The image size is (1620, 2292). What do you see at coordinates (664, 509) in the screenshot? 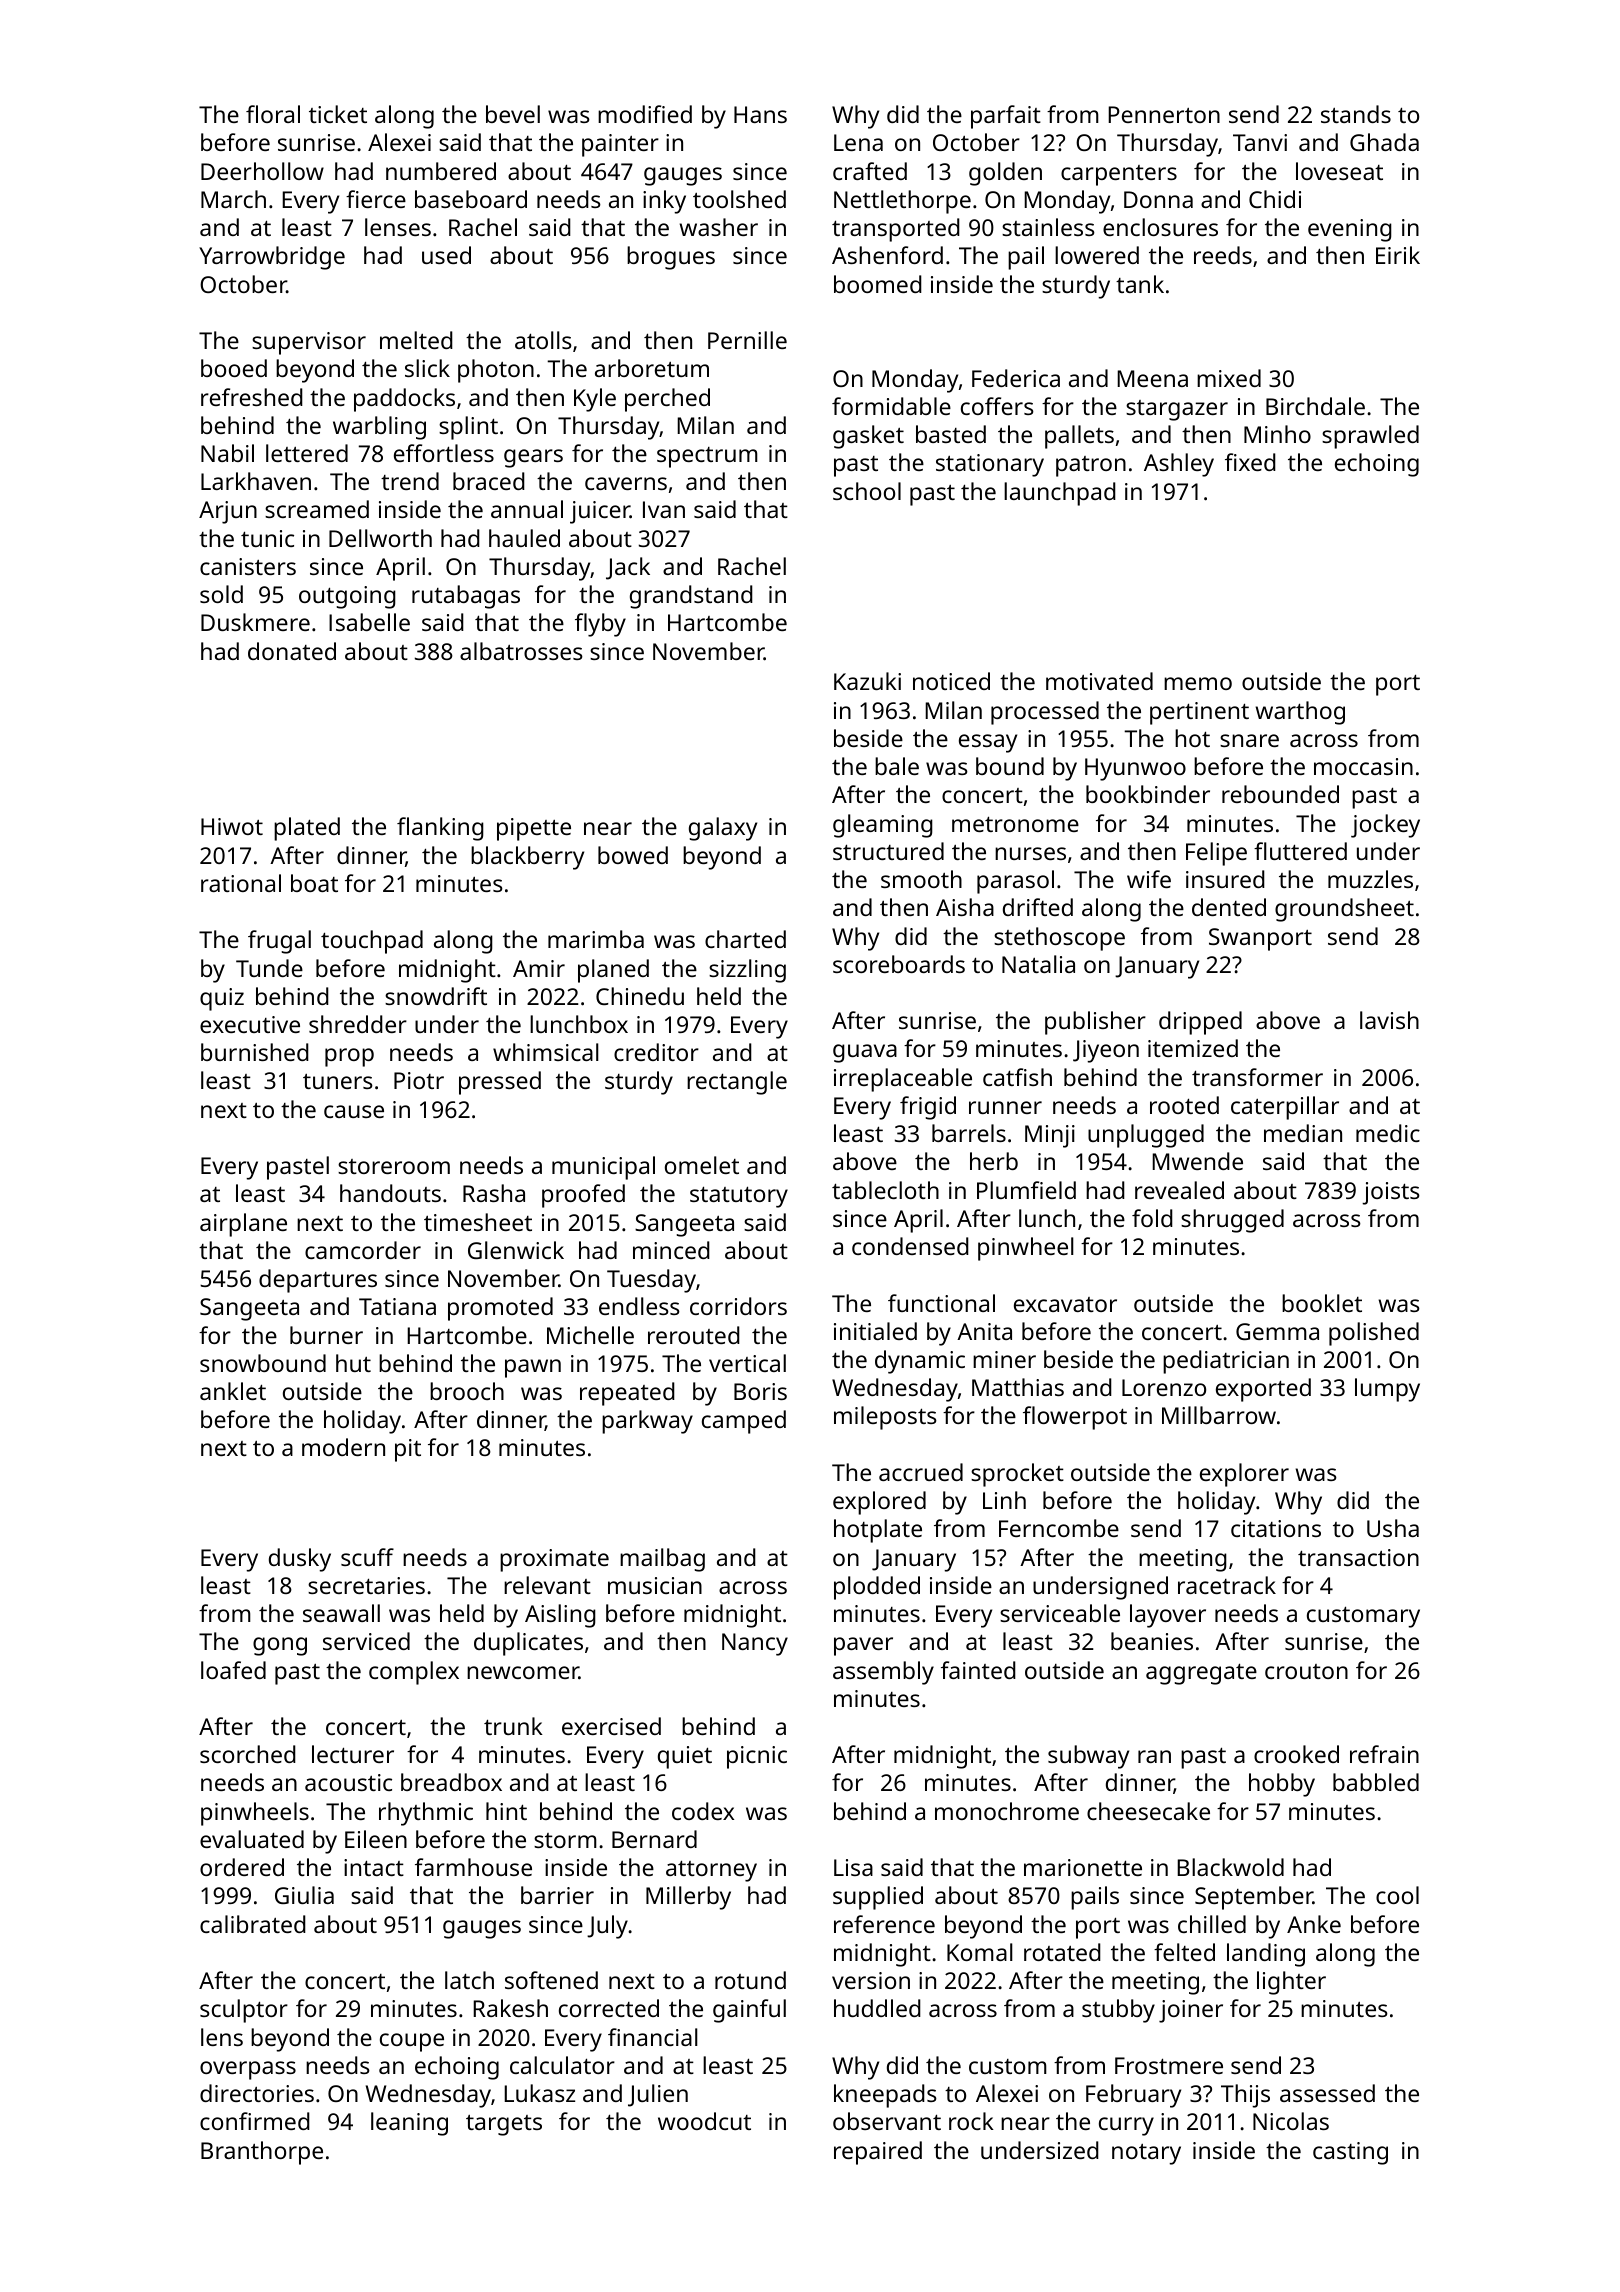
I see `Ivan` at bounding box center [664, 509].
